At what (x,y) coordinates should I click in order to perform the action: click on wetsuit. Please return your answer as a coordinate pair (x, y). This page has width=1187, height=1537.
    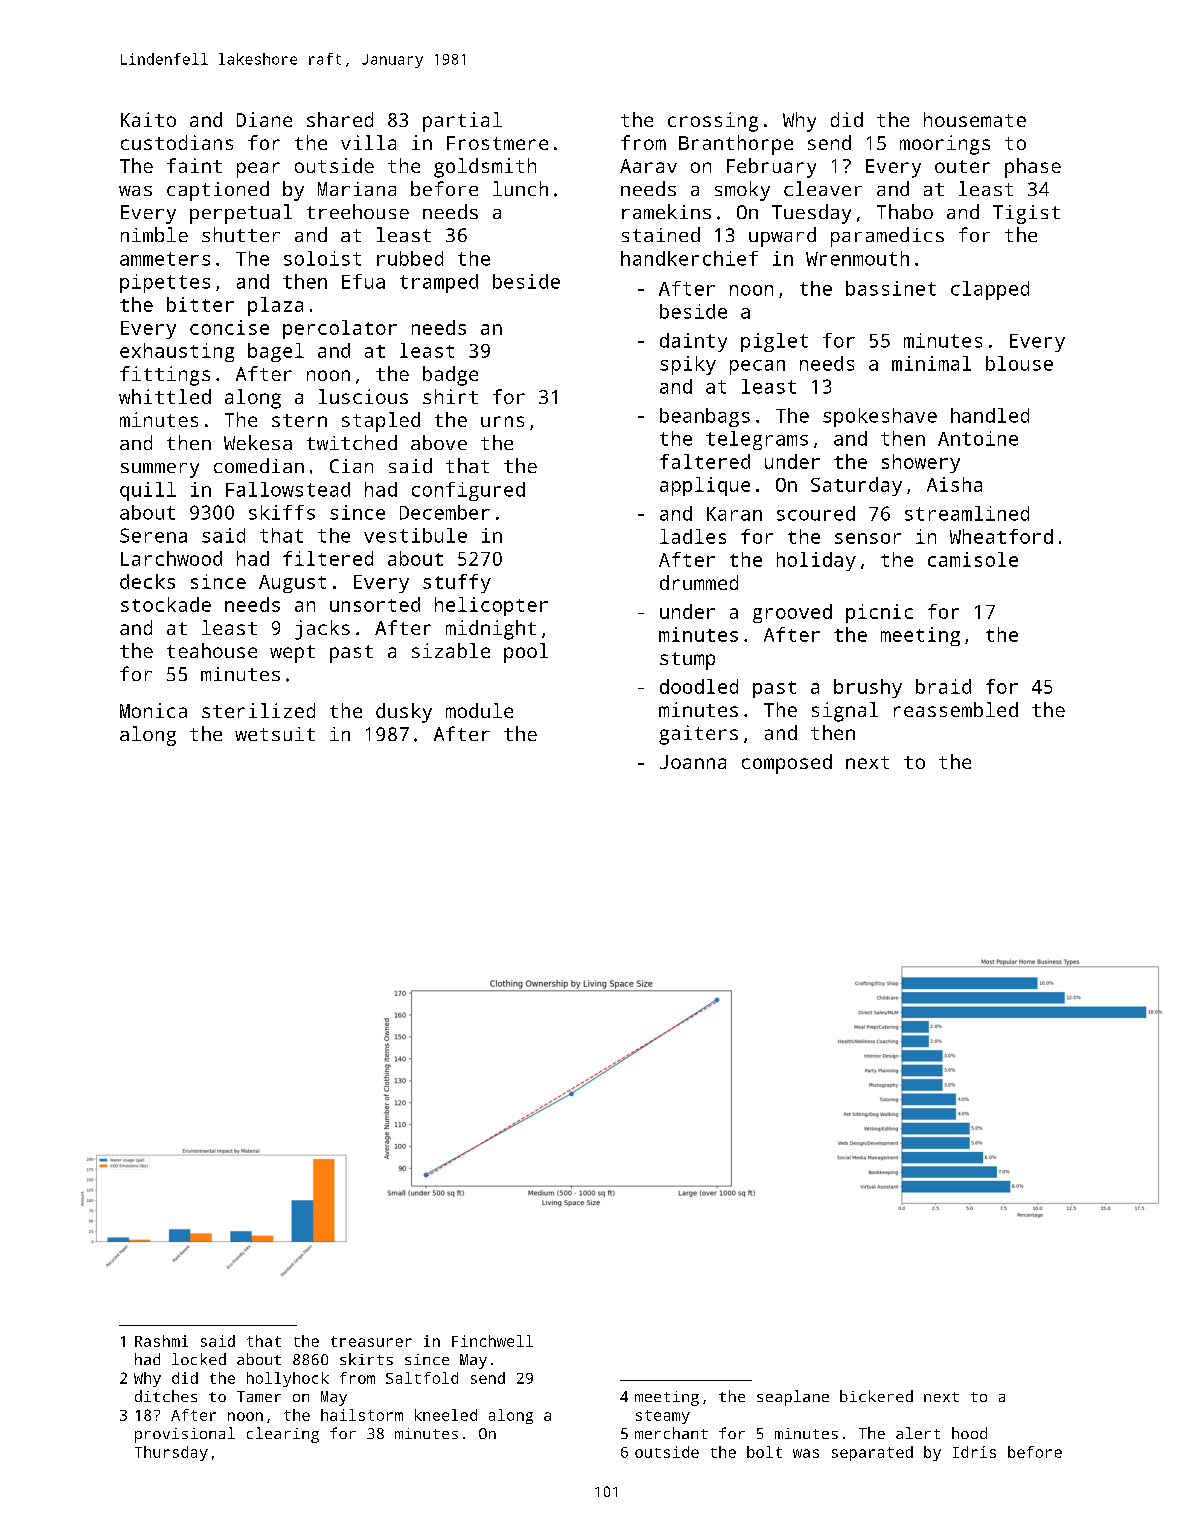
    Looking at the image, I should click on (275, 734).
